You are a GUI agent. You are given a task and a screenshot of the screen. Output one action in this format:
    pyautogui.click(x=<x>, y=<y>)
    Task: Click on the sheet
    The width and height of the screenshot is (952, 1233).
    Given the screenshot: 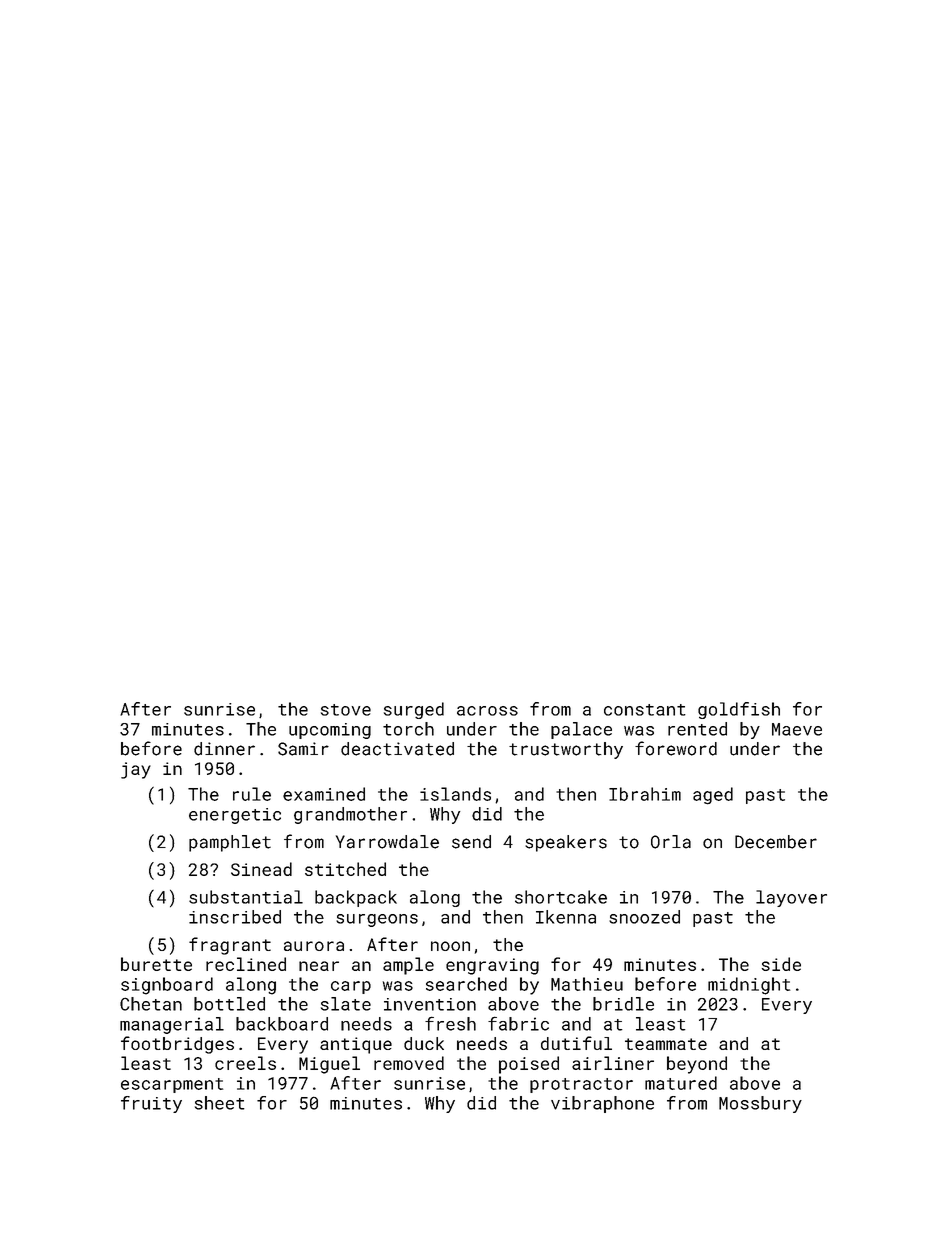 What is the action you would take?
    pyautogui.click(x=220, y=1103)
